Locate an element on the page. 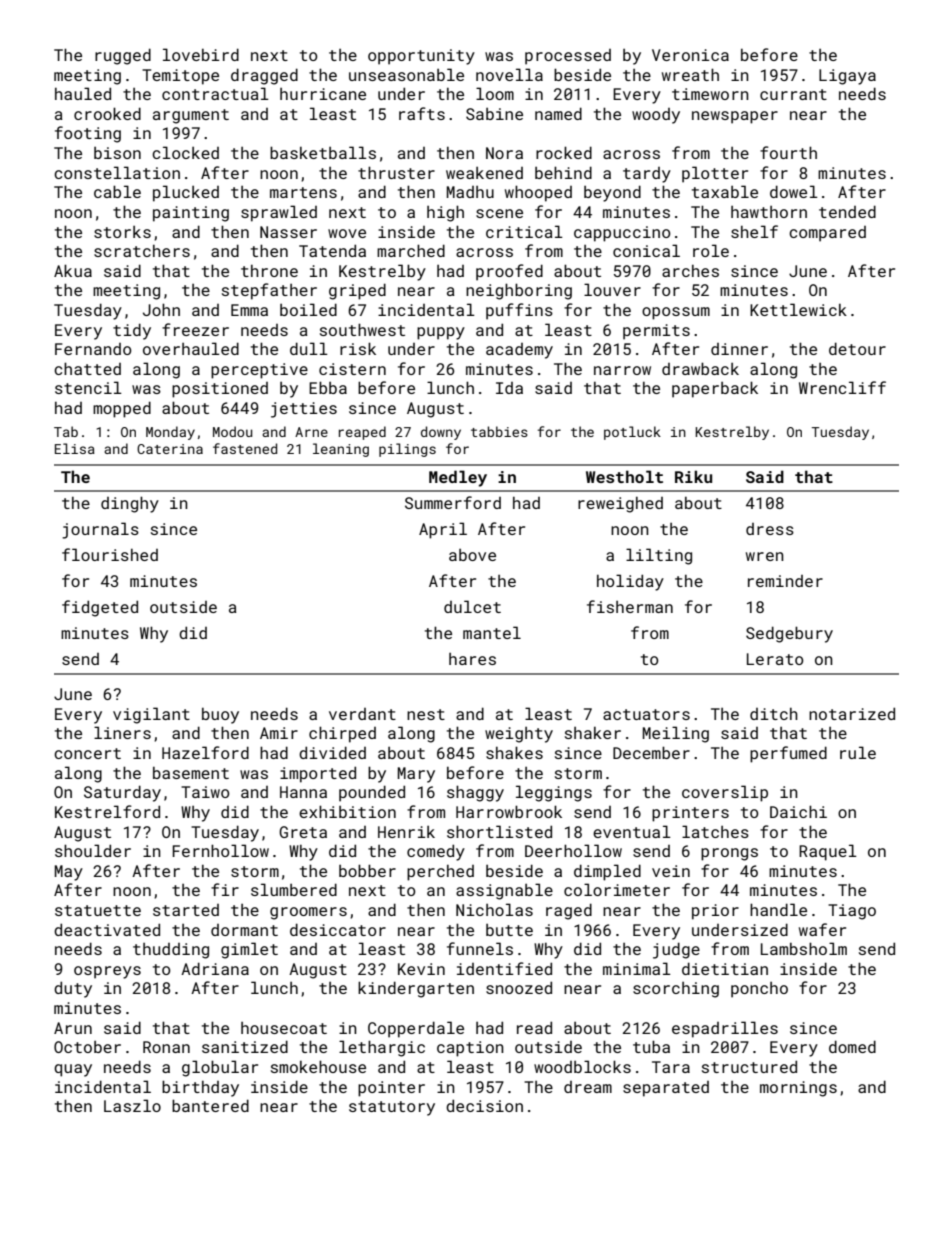 This document has height=1233, width=952. bobber is located at coordinates (367, 870).
